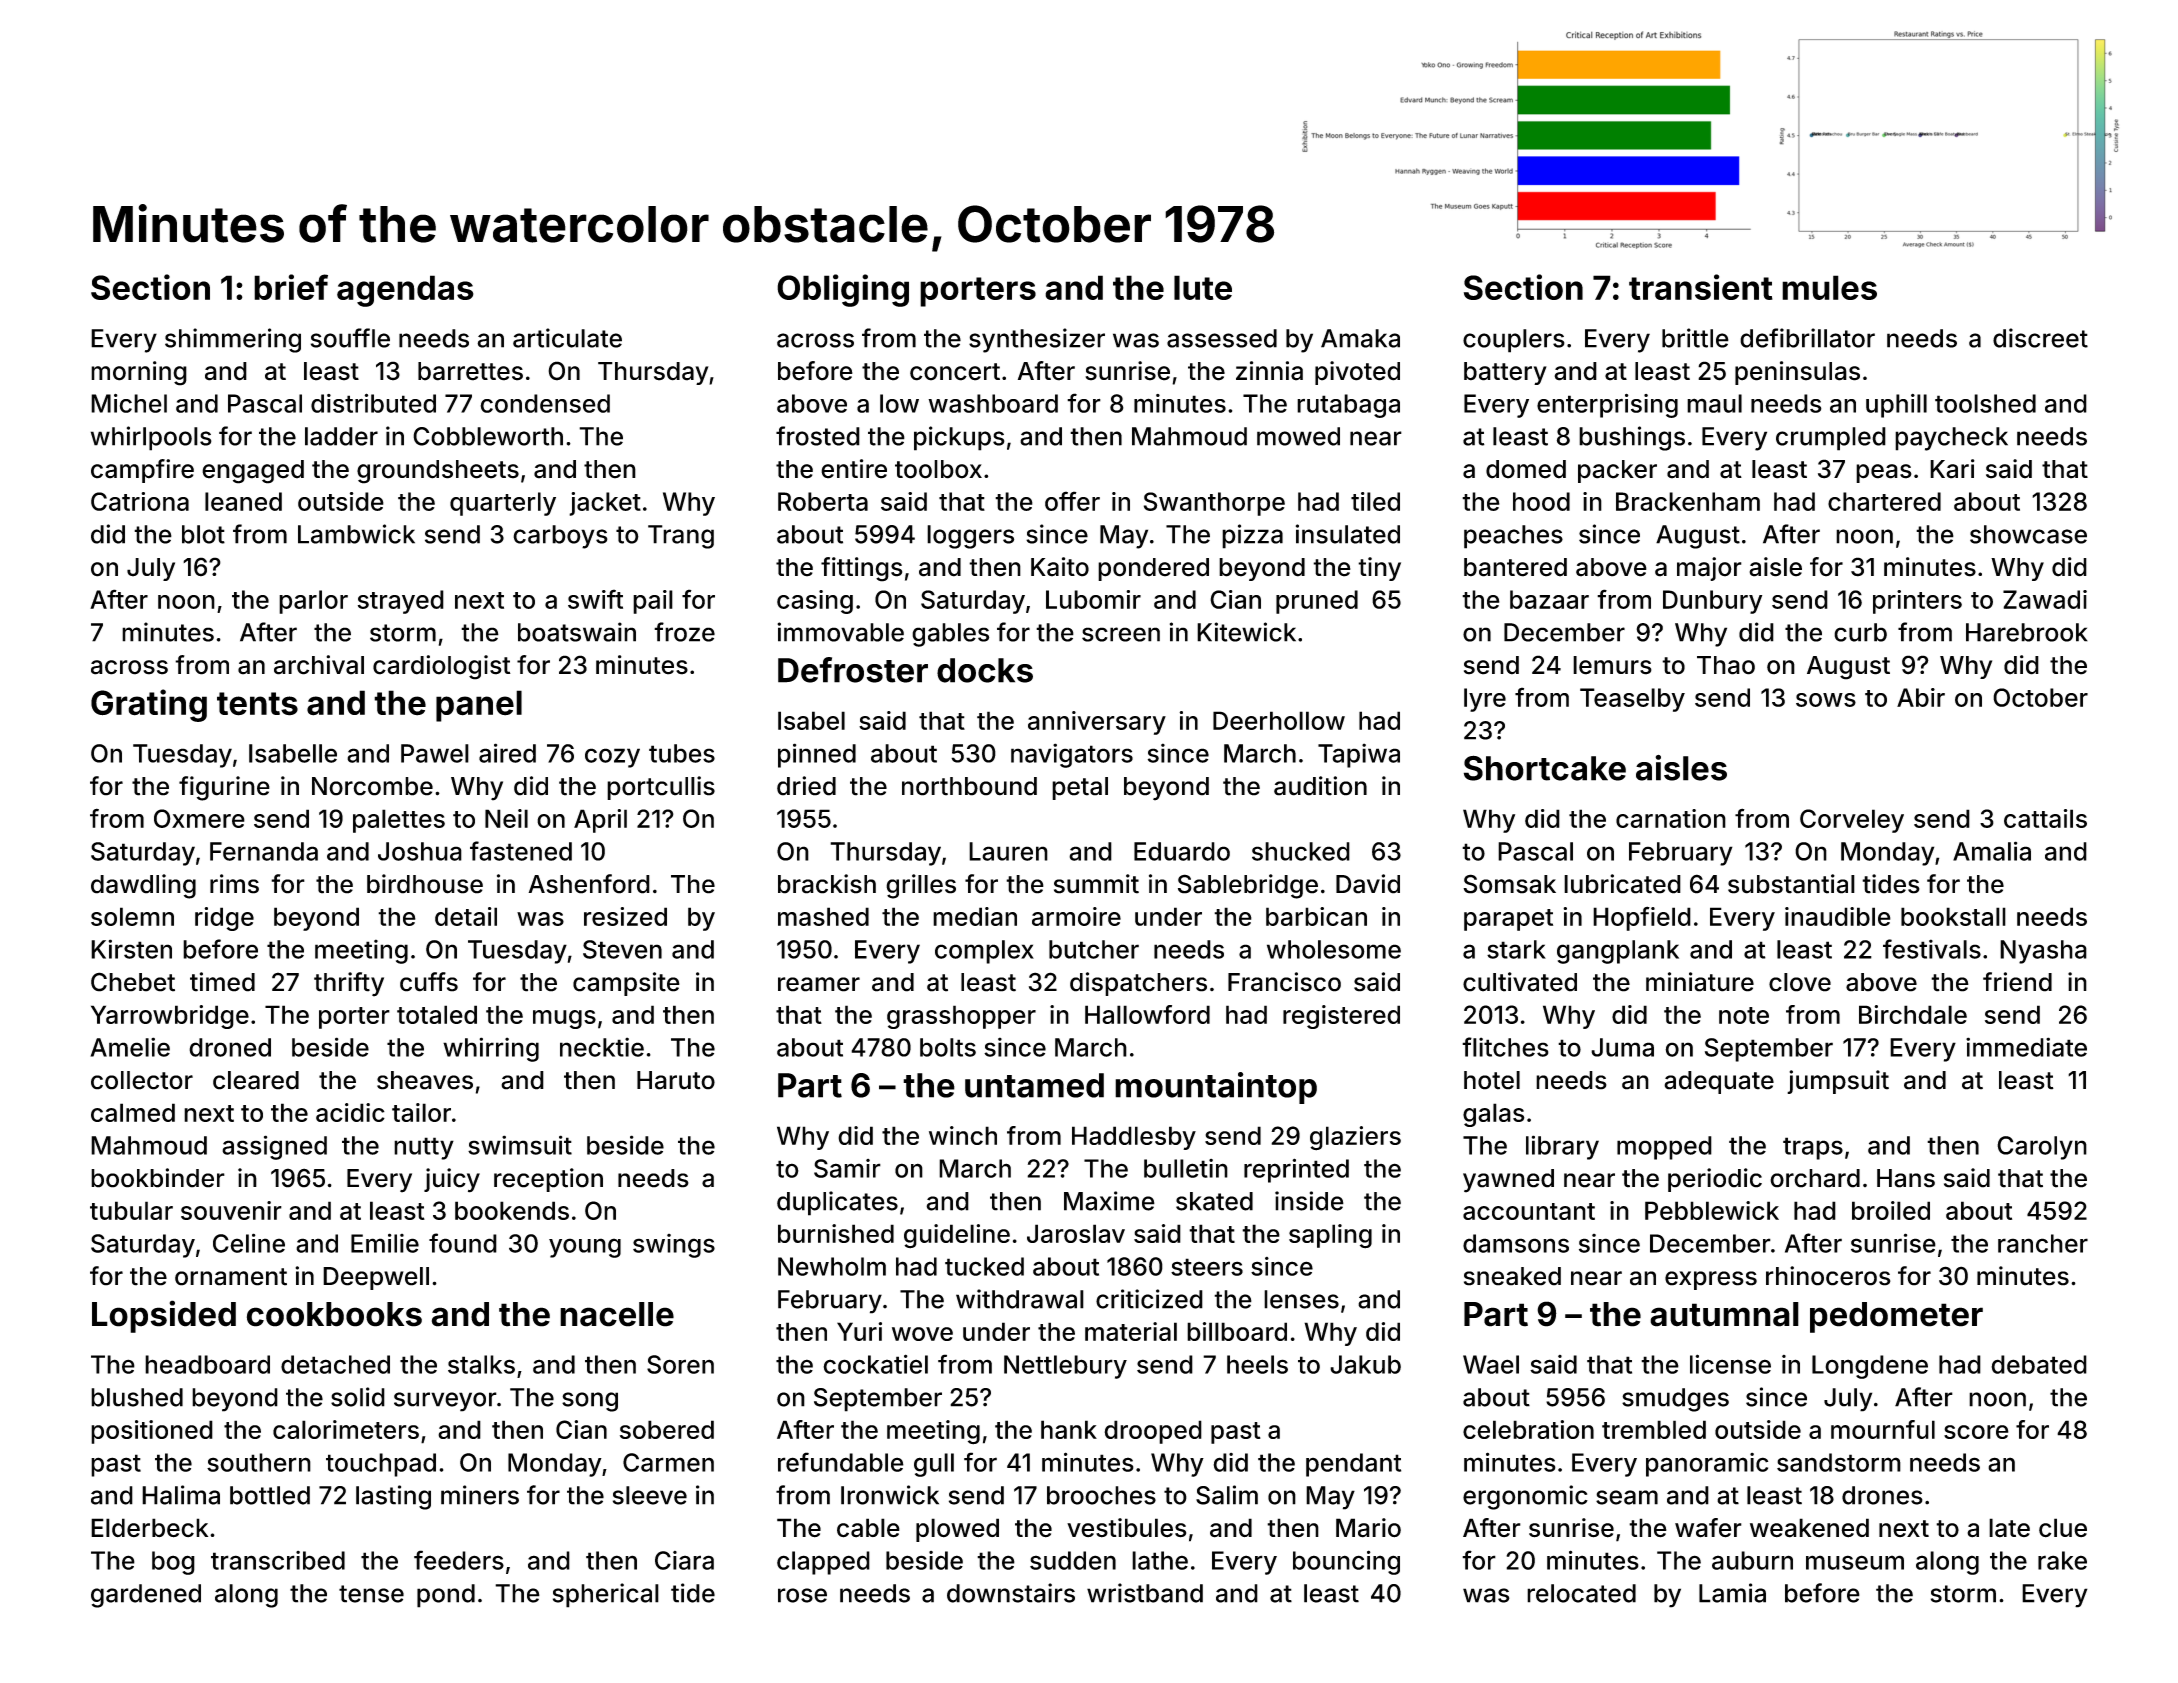 This screenshot has height=1683, width=2178. I want to click on substantial, so click(1791, 884).
